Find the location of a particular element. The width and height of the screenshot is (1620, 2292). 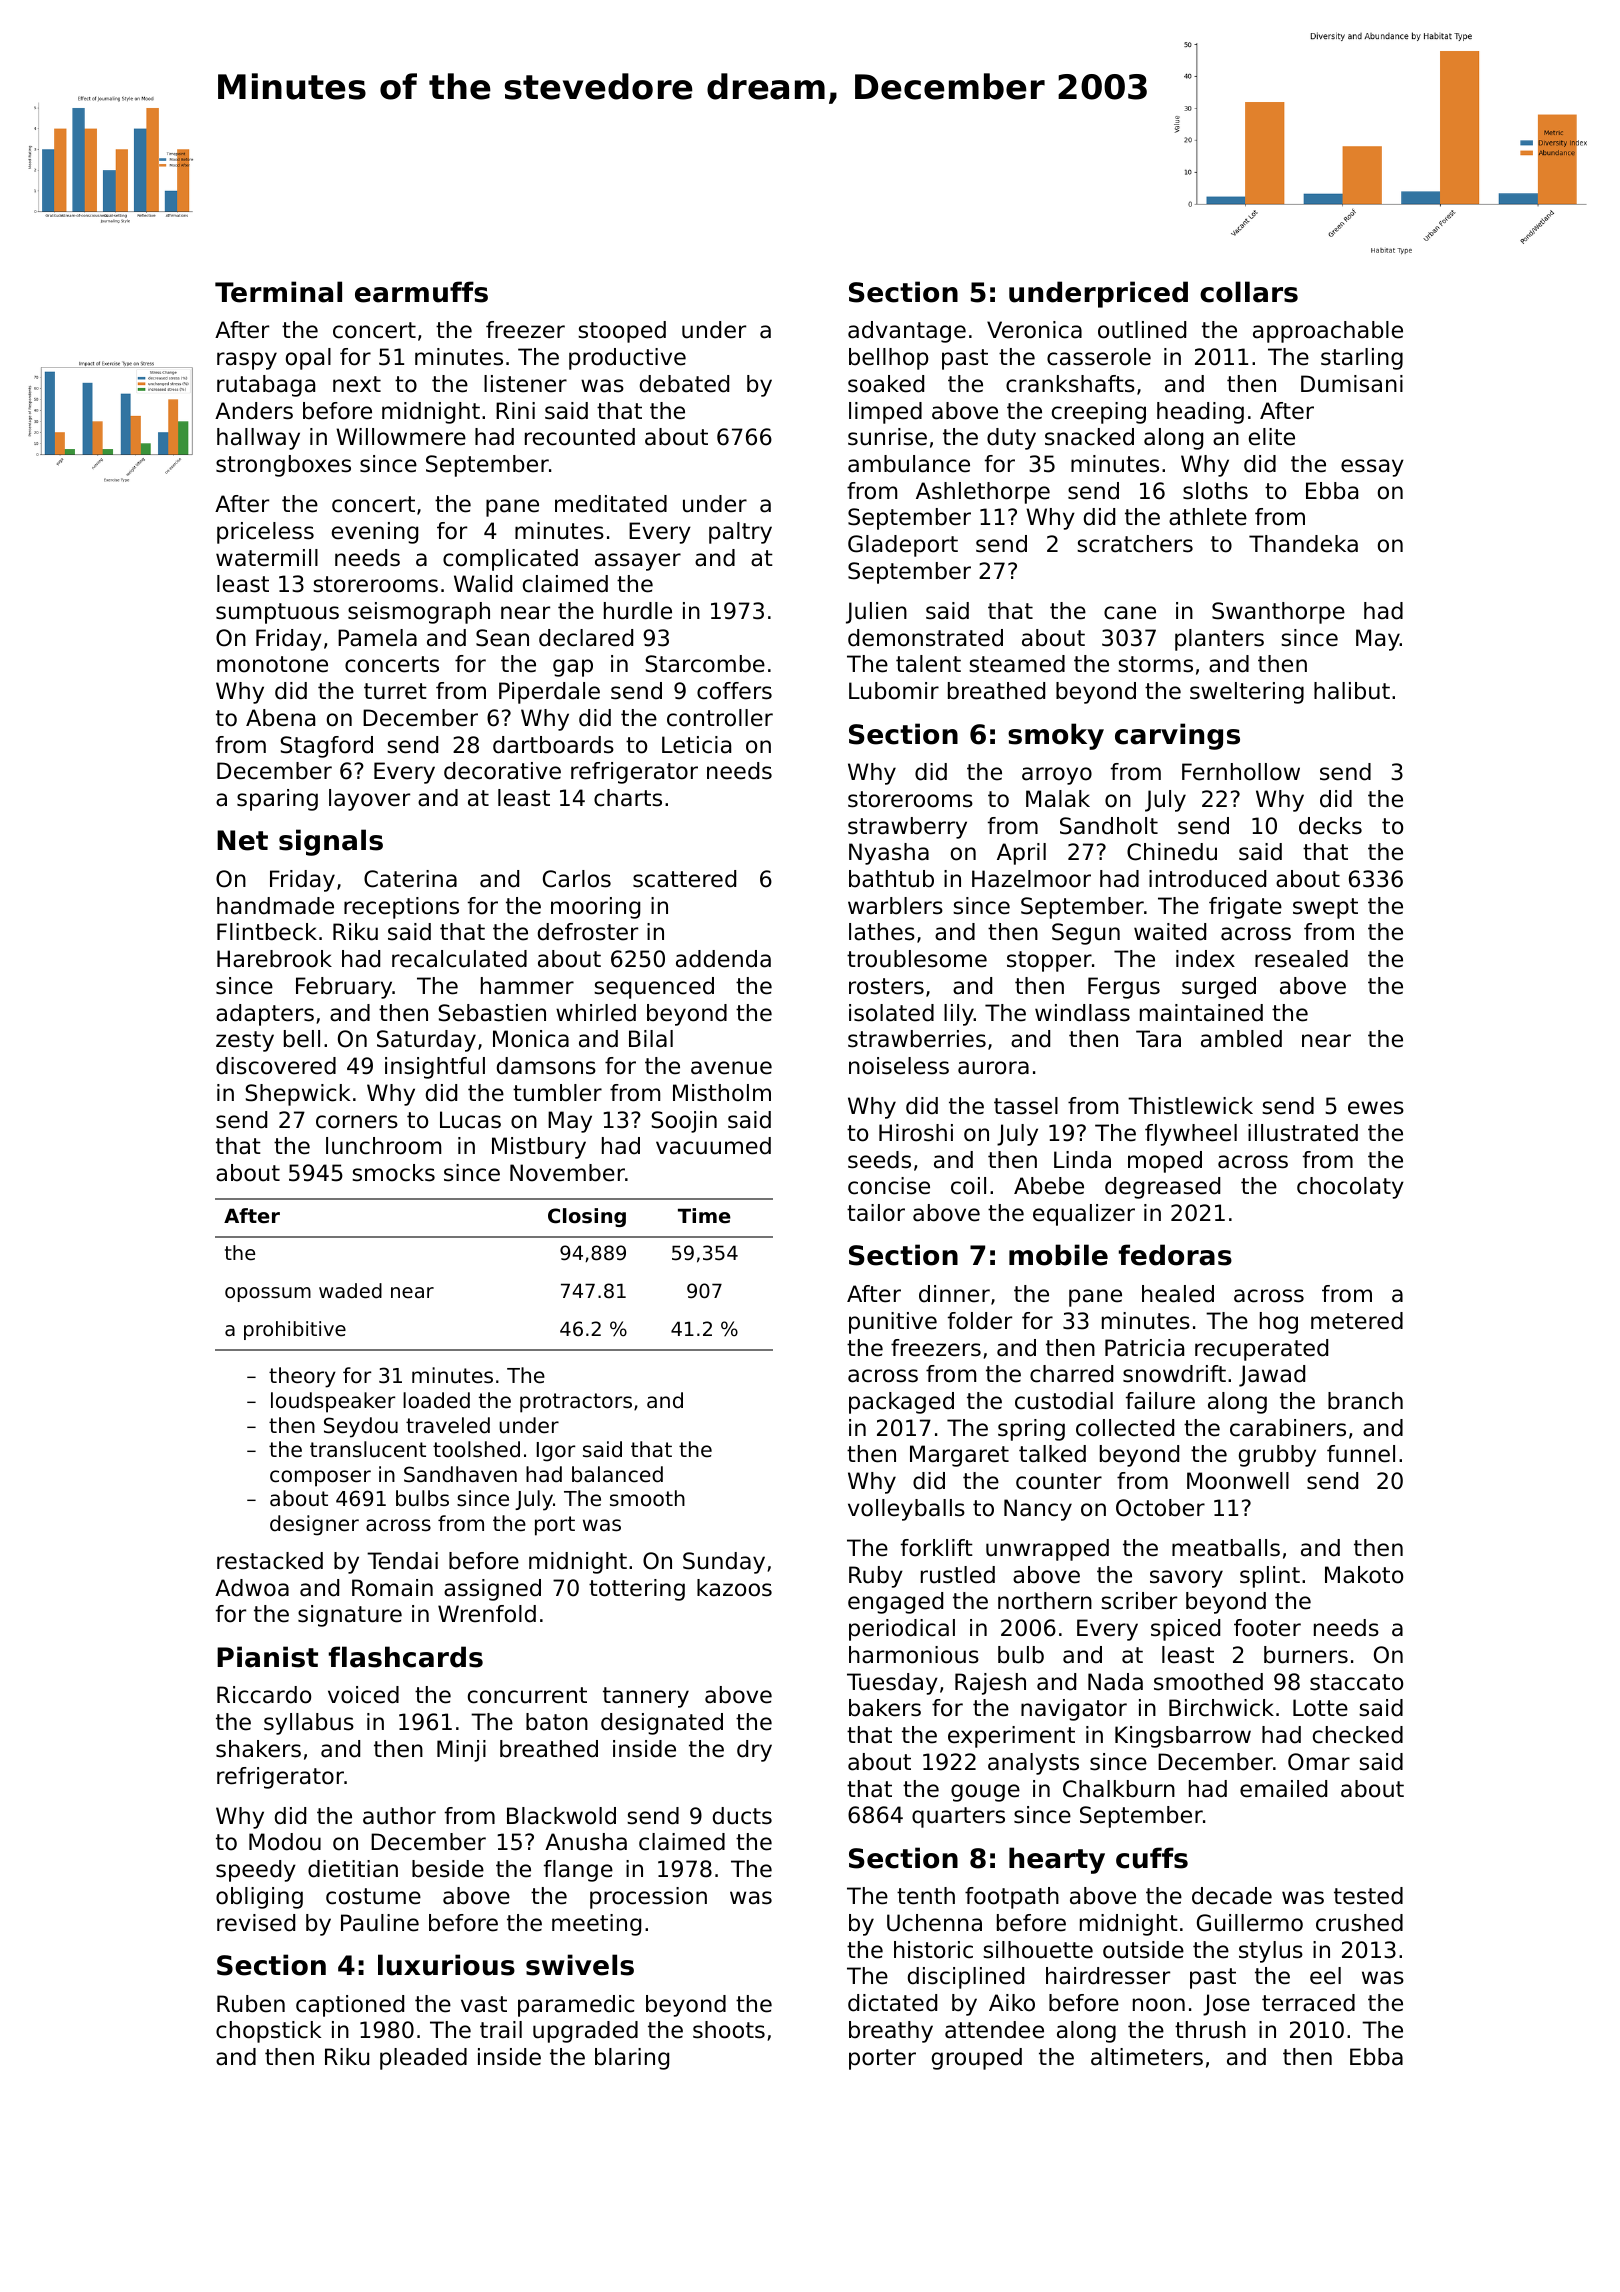

zesty is located at coordinates (245, 1041).
